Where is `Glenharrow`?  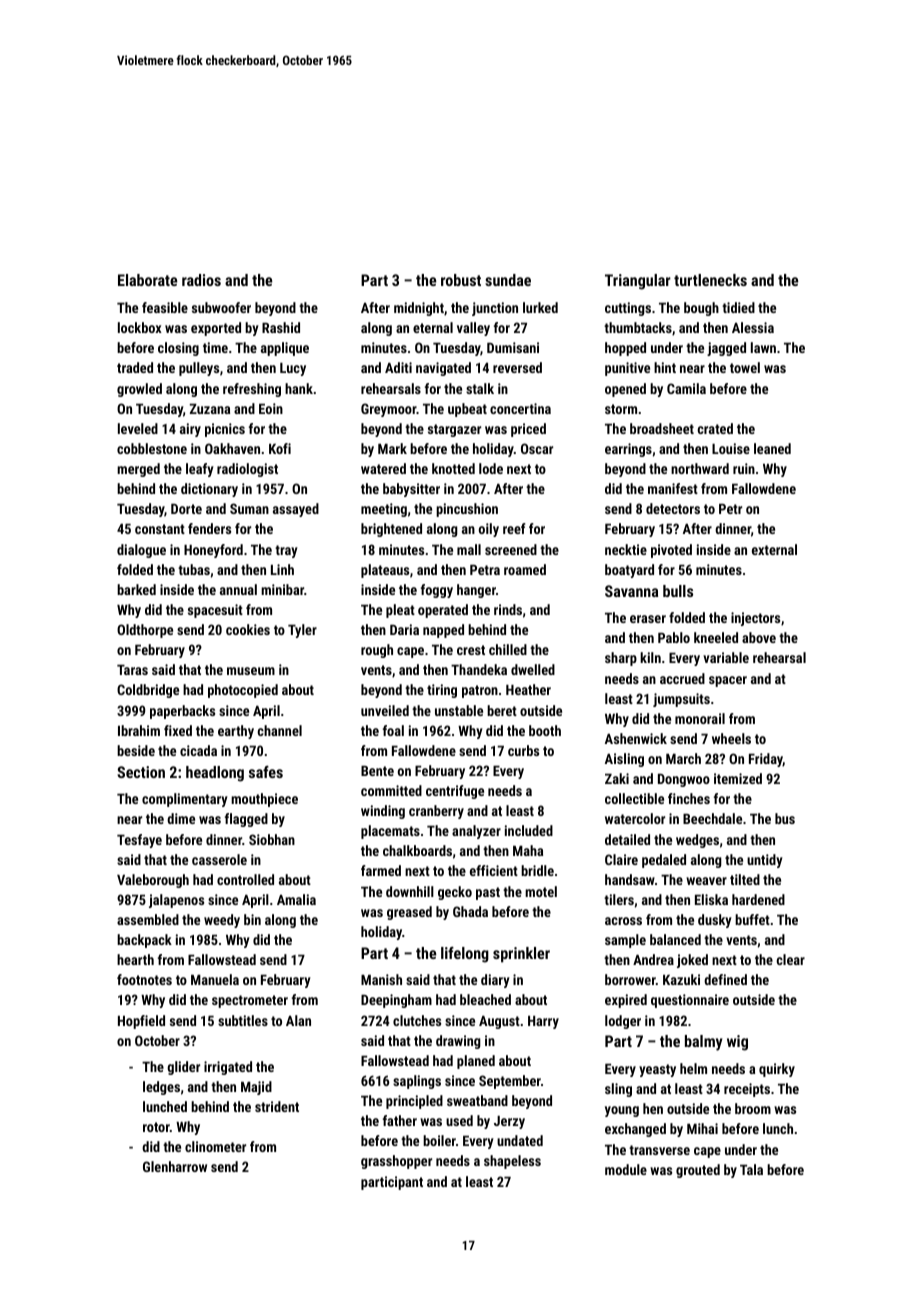 Glenharrow is located at coordinates (175, 1166).
